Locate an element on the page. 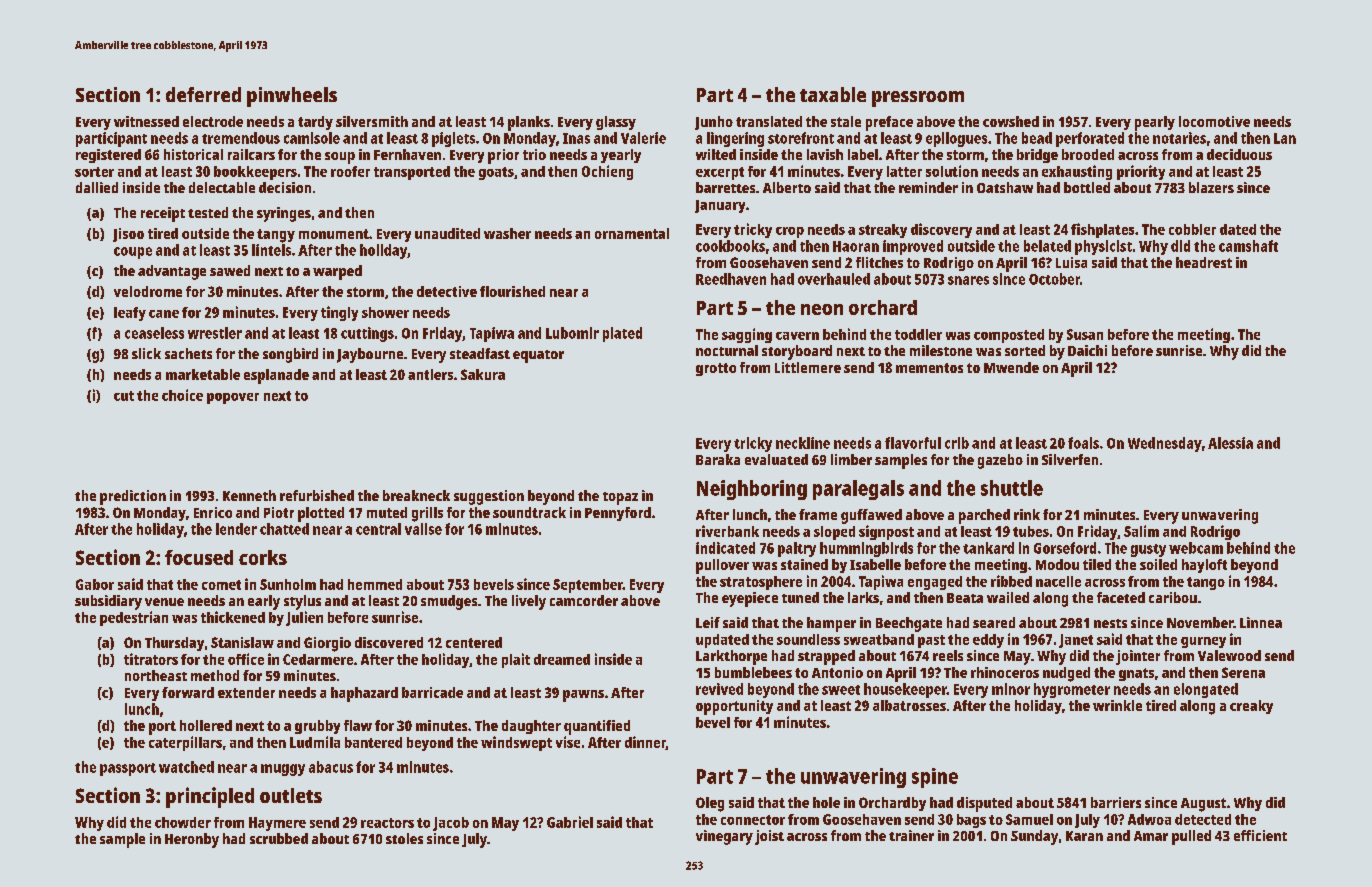 This image has width=1372, height=887. central is located at coordinates (378, 529).
